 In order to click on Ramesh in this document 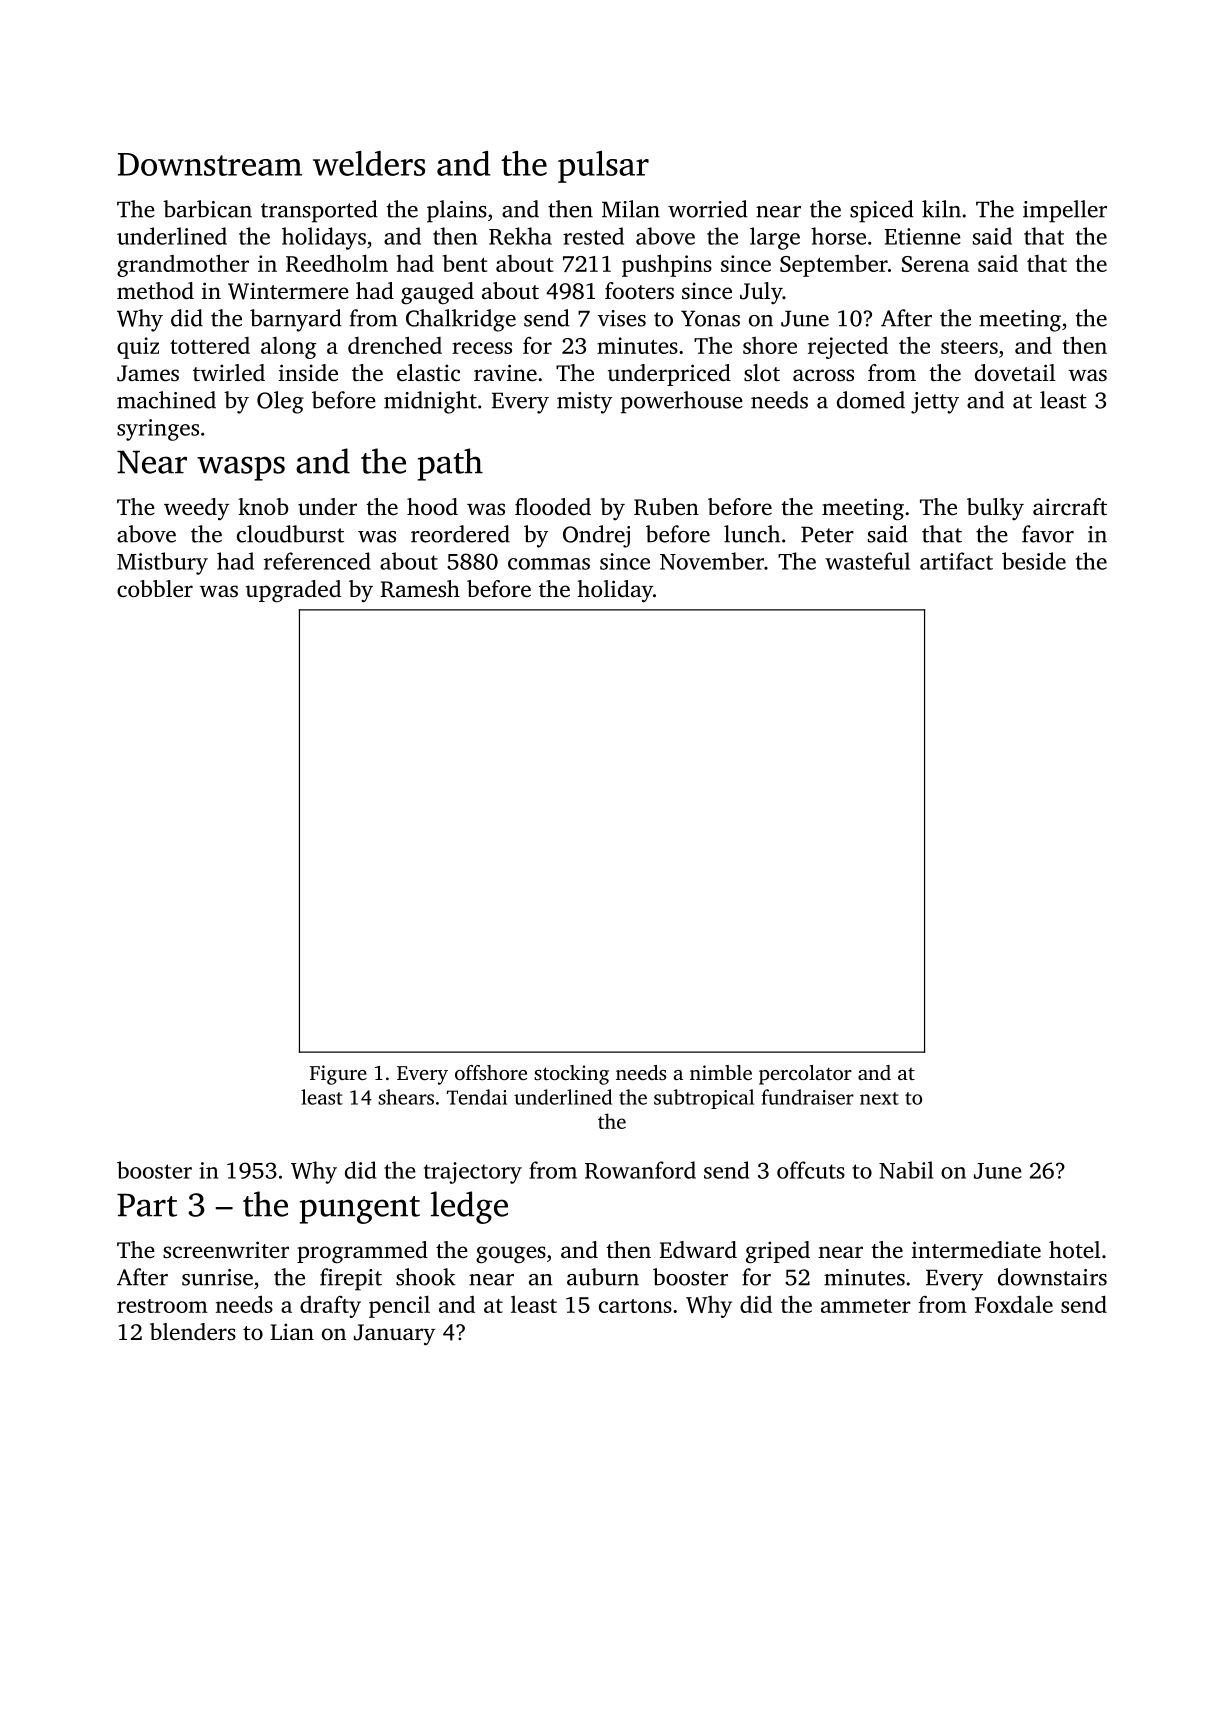, I will do `click(420, 589)`.
